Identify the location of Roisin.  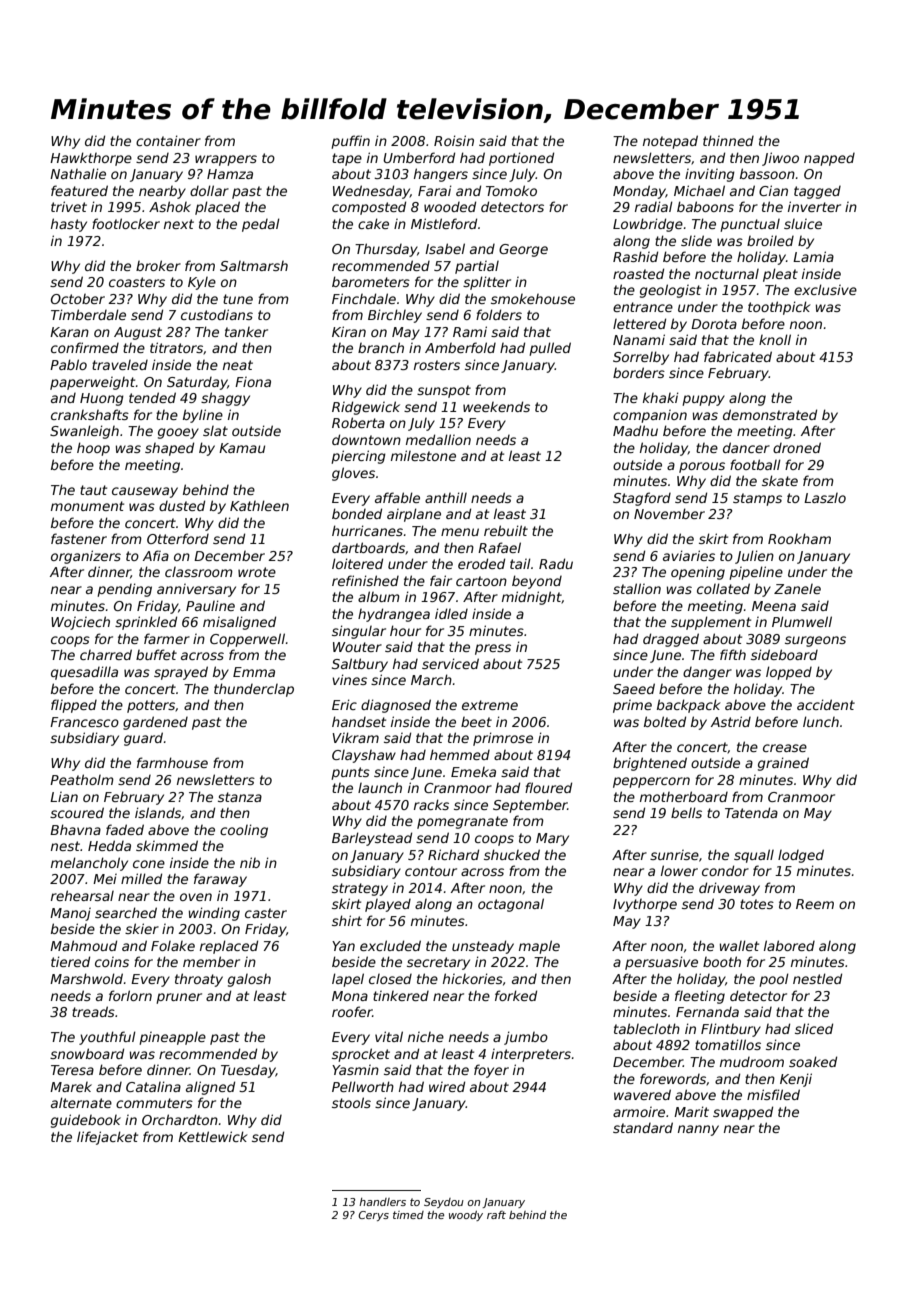
(454, 140).
